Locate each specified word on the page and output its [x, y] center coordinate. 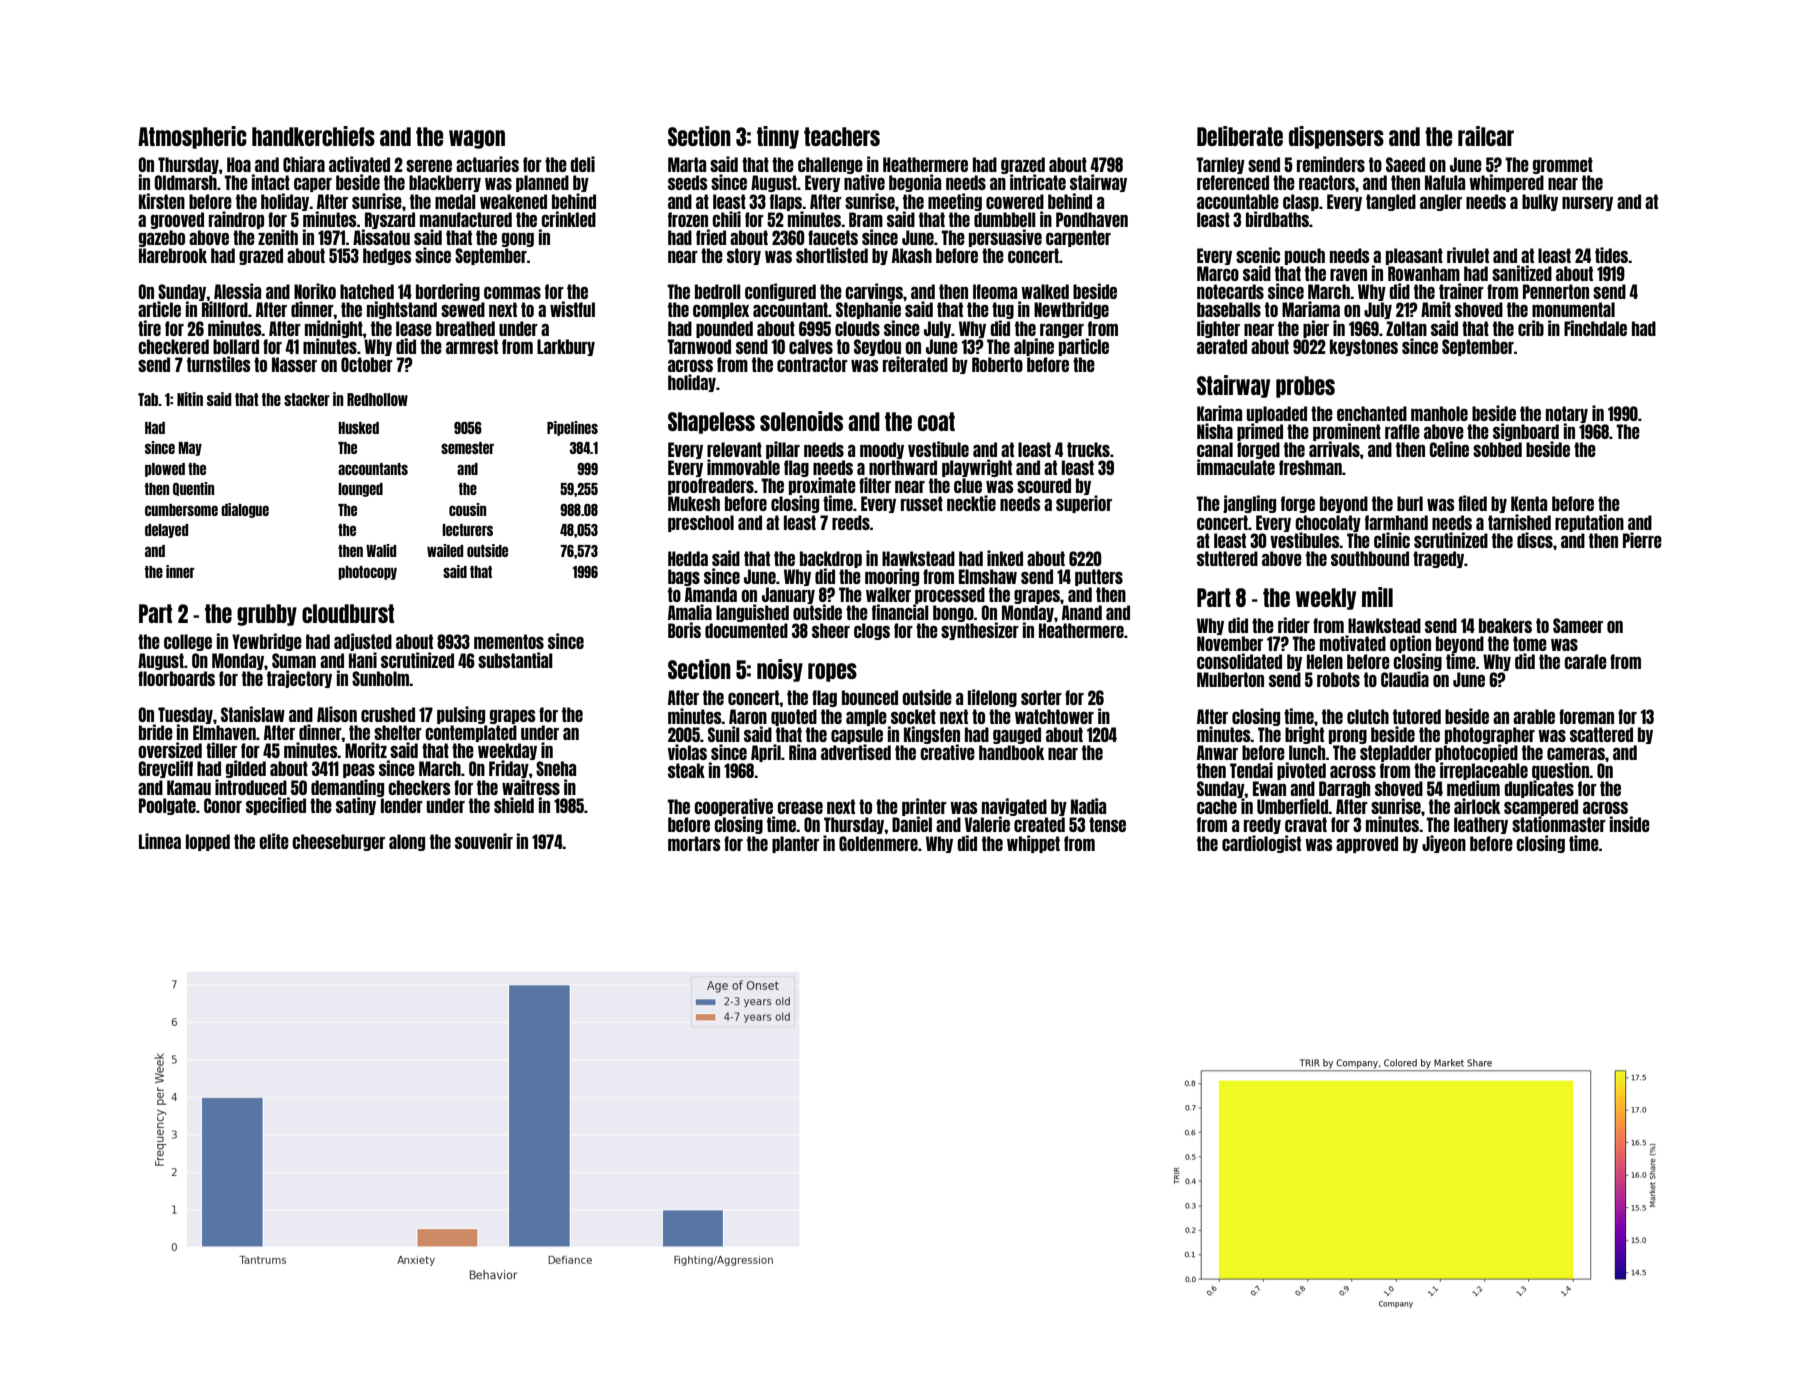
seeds [688, 182]
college [188, 642]
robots [1338, 679]
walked [1045, 291]
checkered [173, 346]
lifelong [992, 698]
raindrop [236, 220]
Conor [223, 805]
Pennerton [1556, 291]
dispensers [1336, 137]
